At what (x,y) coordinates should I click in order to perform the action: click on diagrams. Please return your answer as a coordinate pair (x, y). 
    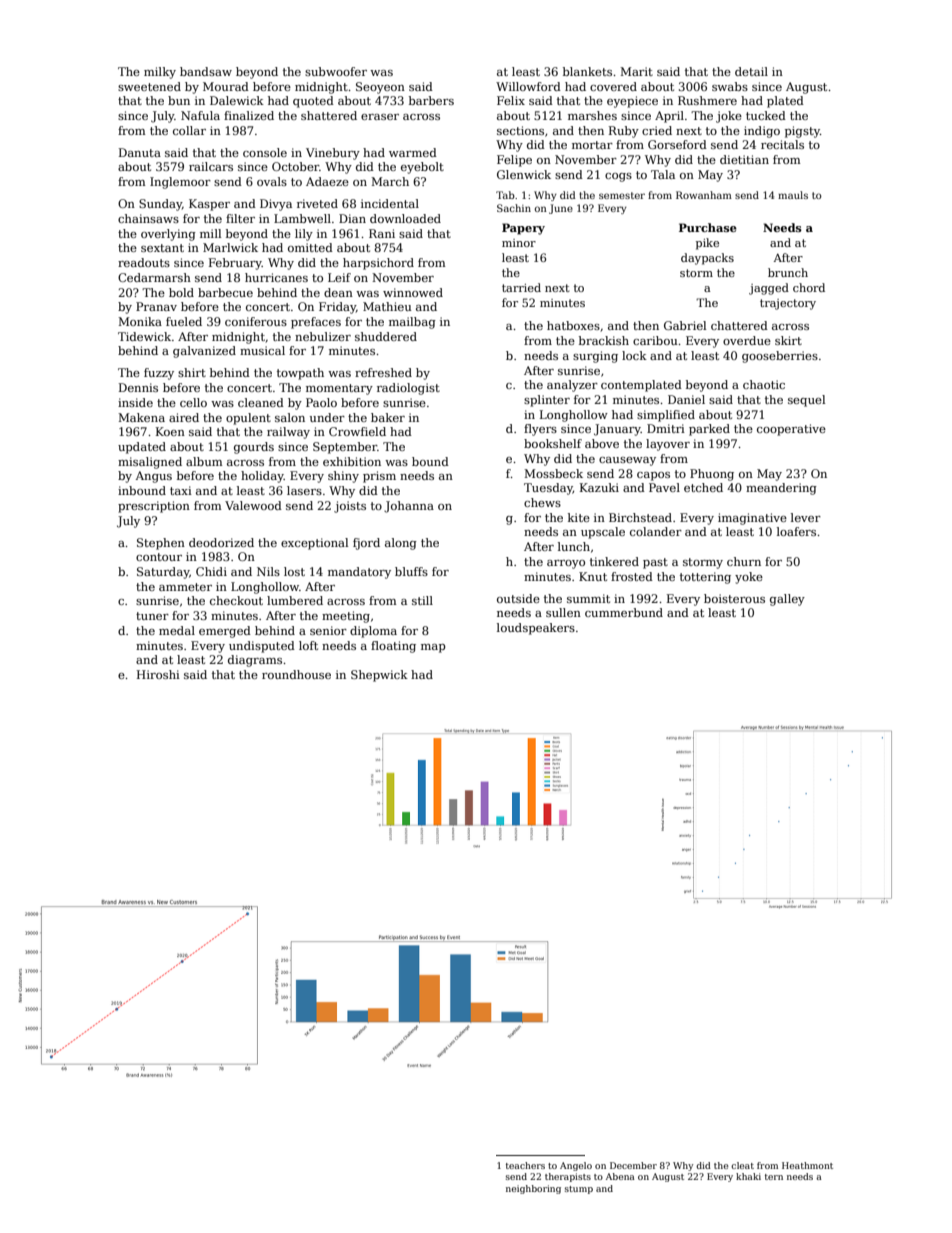
    Looking at the image, I should click on (255, 661).
